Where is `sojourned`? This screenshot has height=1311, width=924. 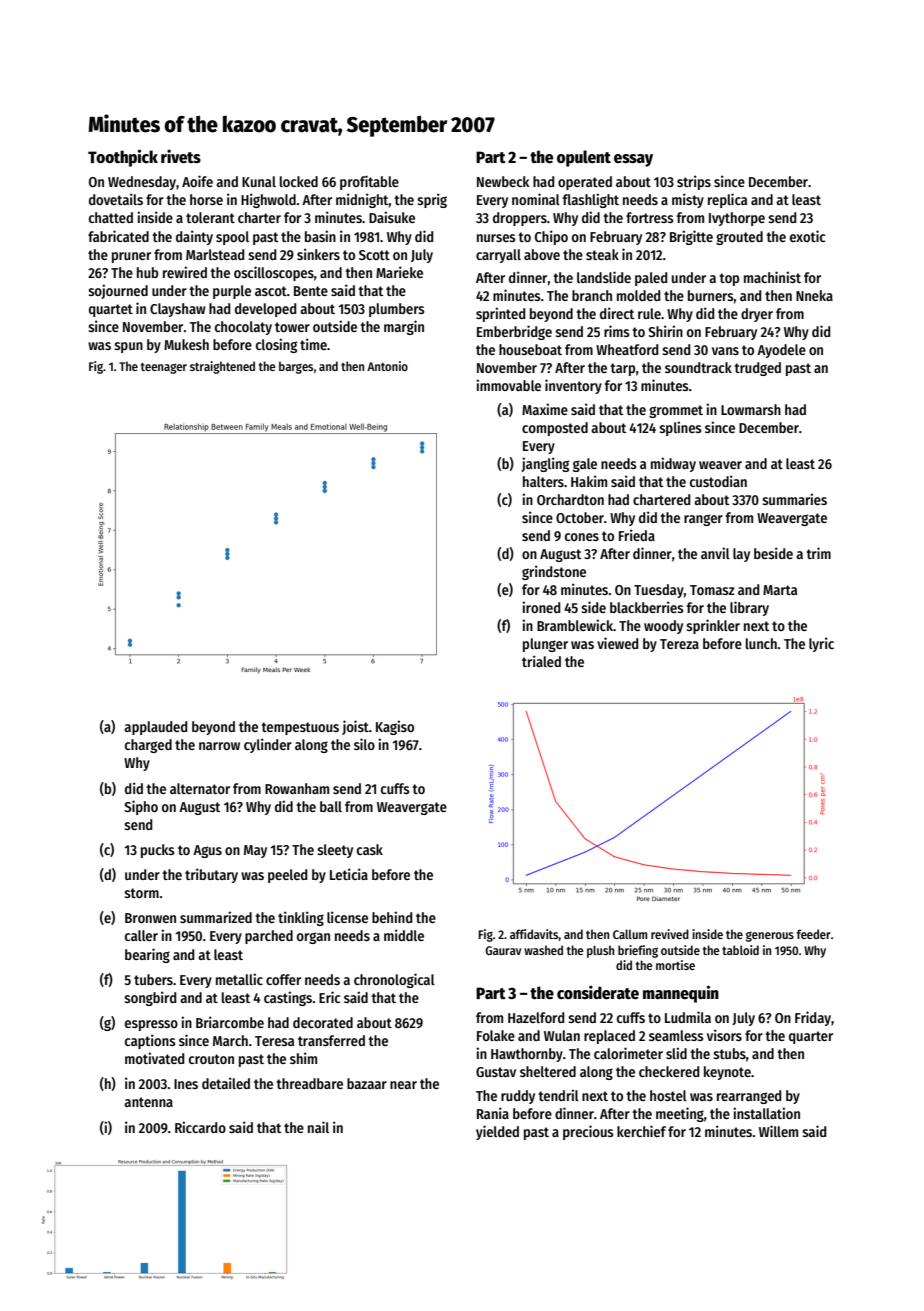
sojourned is located at coordinates (118, 291).
